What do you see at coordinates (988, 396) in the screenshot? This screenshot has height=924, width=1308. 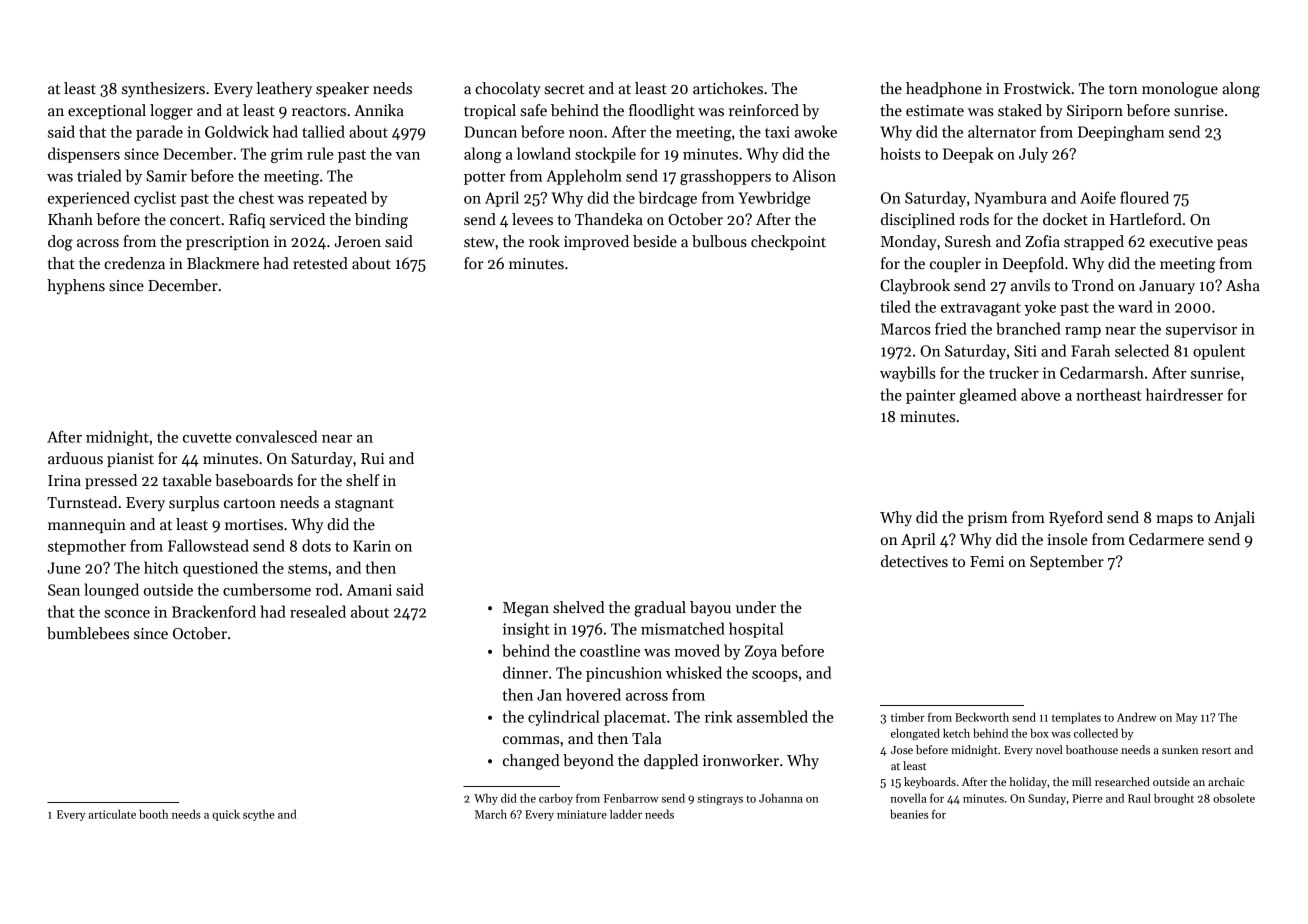 I see `gleamed` at bounding box center [988, 396].
